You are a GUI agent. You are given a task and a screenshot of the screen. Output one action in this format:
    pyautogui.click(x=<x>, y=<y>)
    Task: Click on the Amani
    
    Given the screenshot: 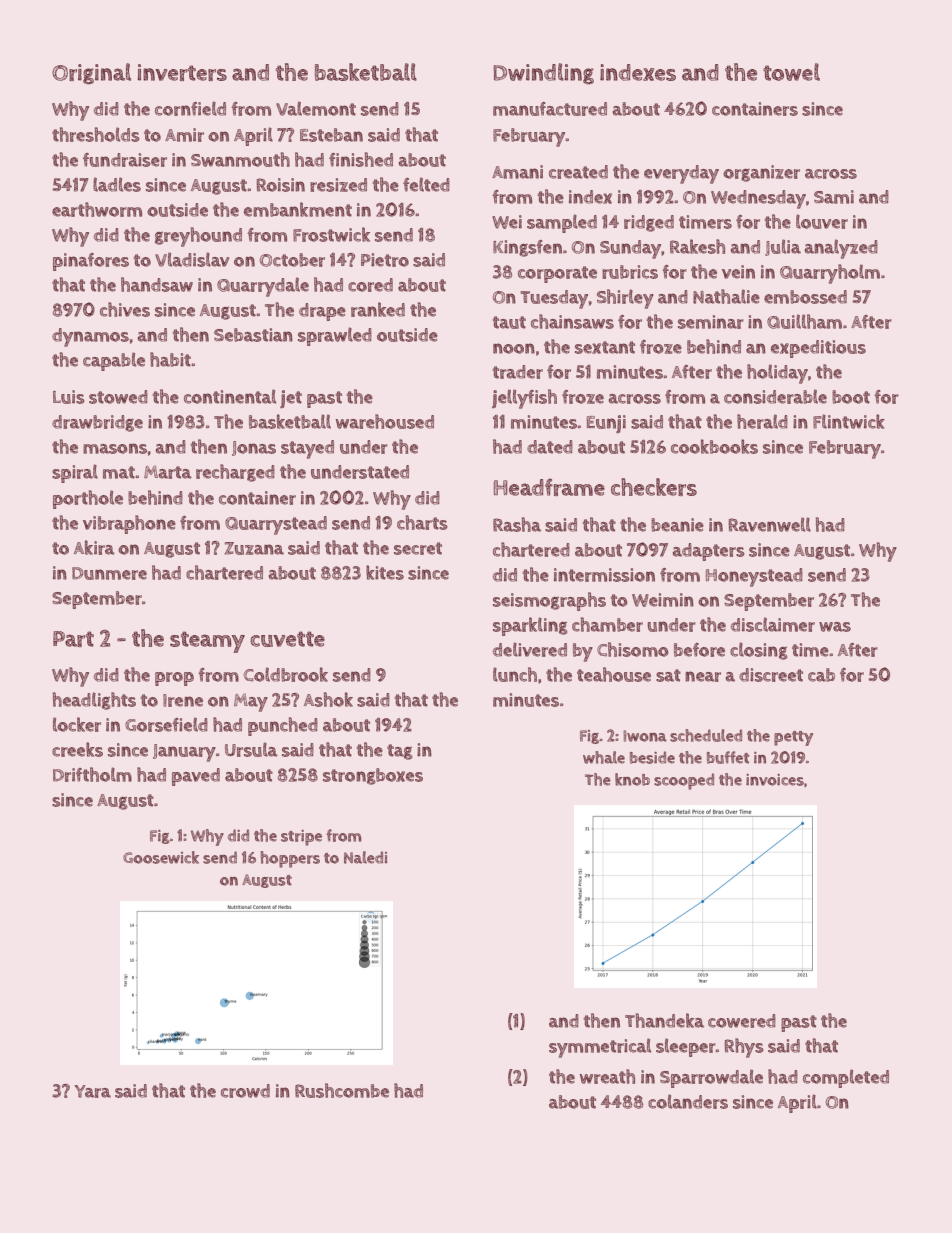 What is the action you would take?
    pyautogui.click(x=517, y=172)
